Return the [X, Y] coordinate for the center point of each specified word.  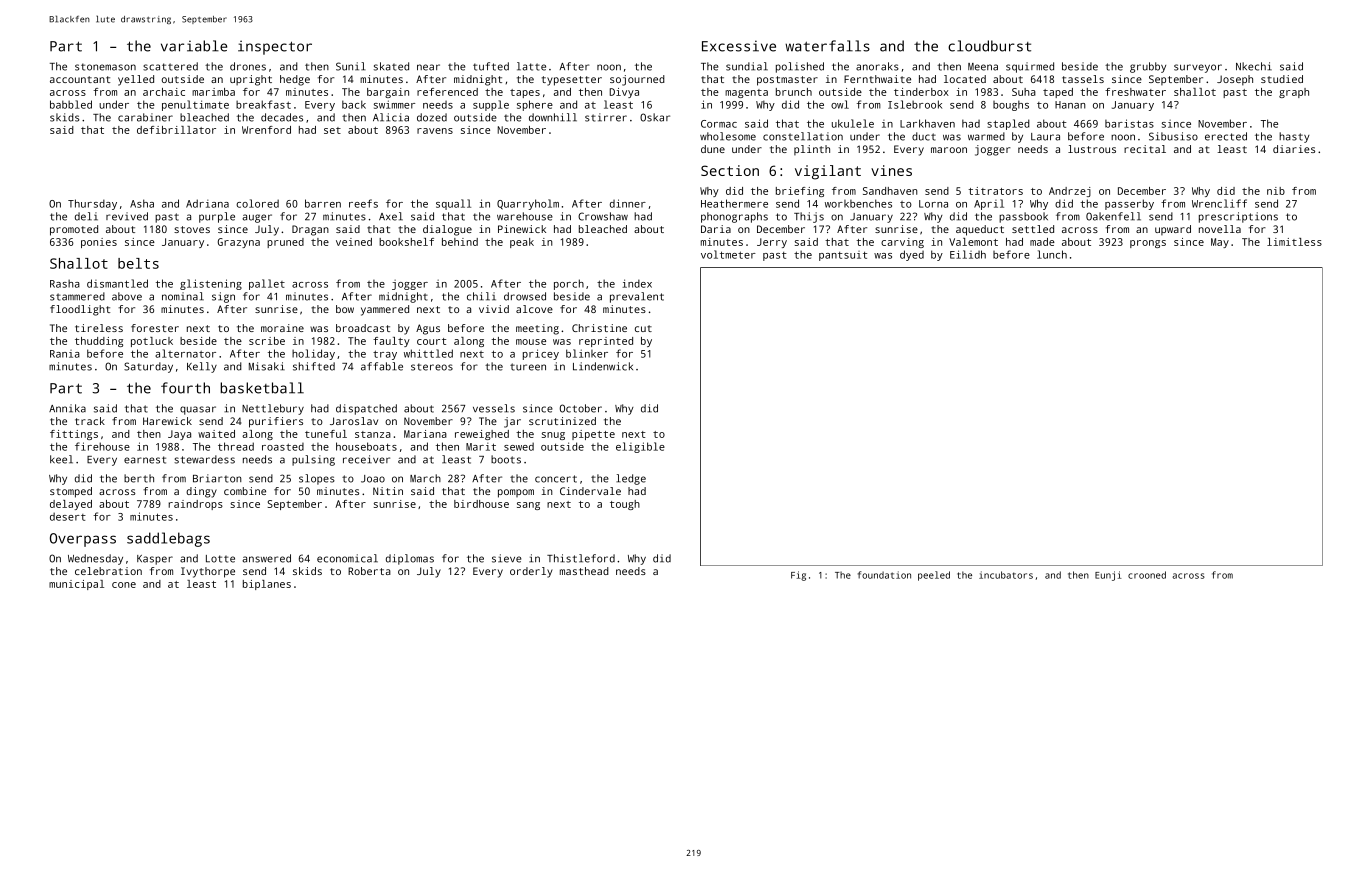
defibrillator [176, 130]
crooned [1147, 575]
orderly [531, 572]
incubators [1006, 575]
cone [124, 585]
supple [491, 105]
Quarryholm [528, 204]
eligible [640, 447]
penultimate [195, 105]
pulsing [313, 460]
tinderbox [921, 92]
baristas [1129, 123]
